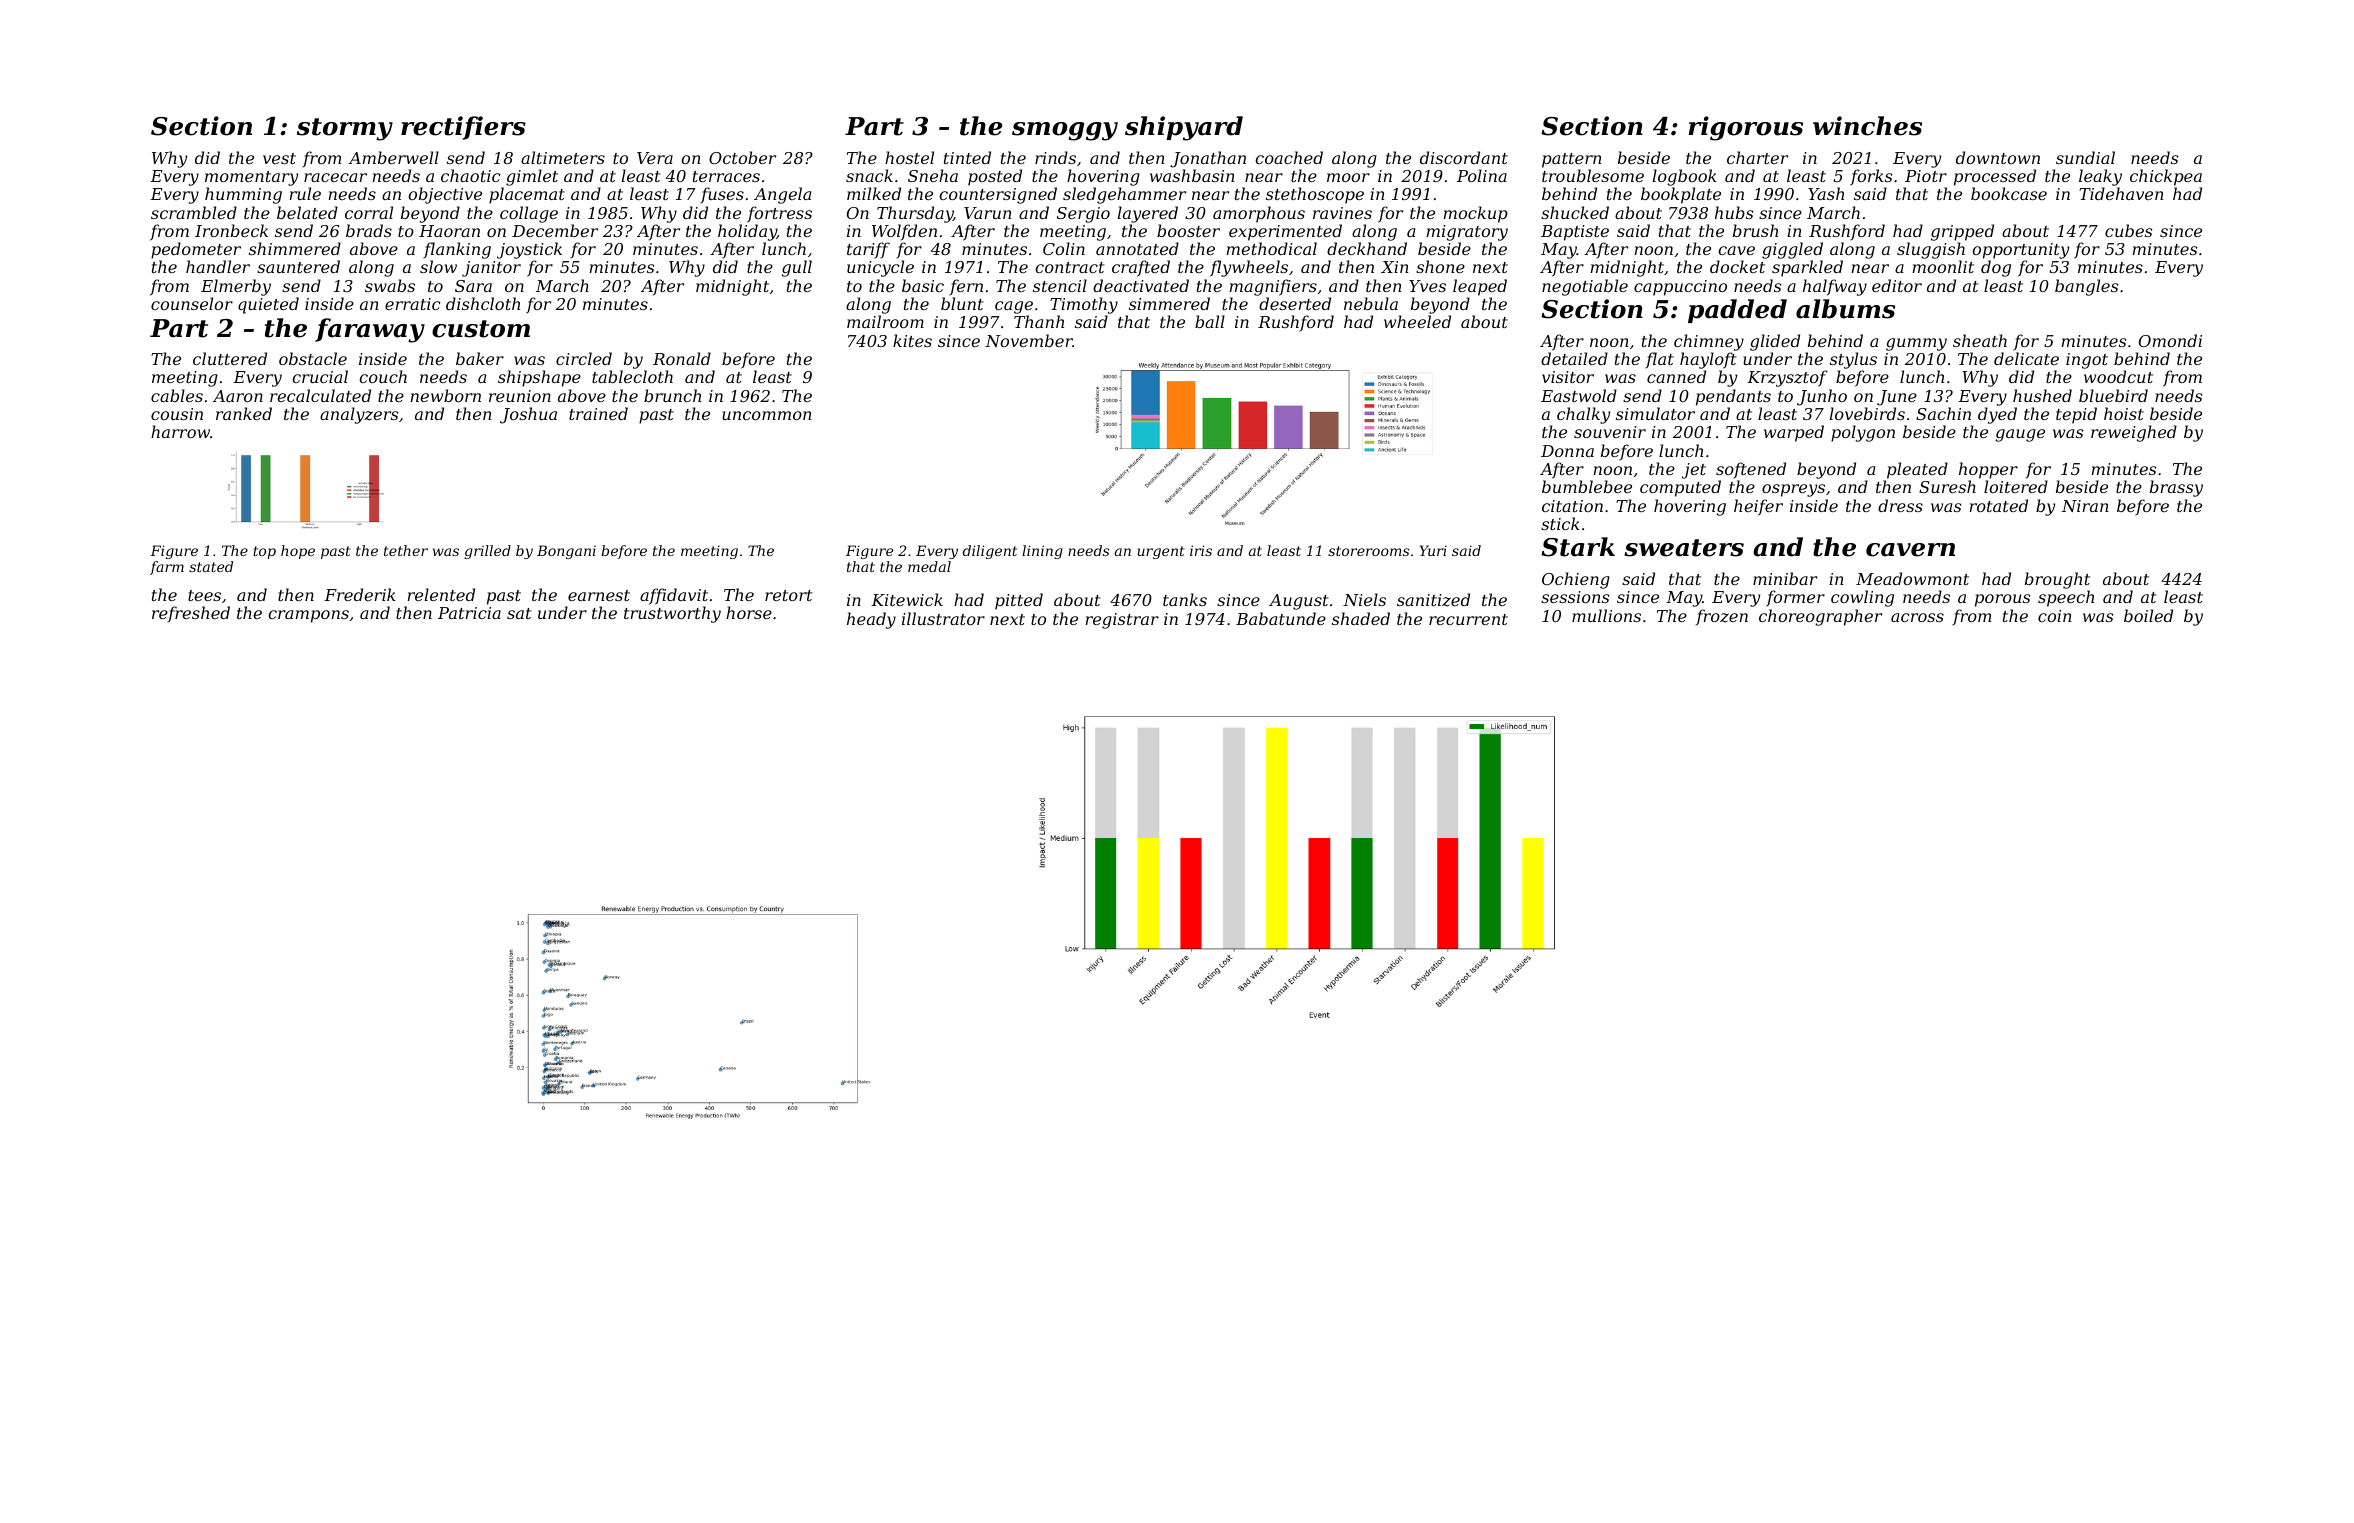  I want to click on Joshua, so click(528, 415).
